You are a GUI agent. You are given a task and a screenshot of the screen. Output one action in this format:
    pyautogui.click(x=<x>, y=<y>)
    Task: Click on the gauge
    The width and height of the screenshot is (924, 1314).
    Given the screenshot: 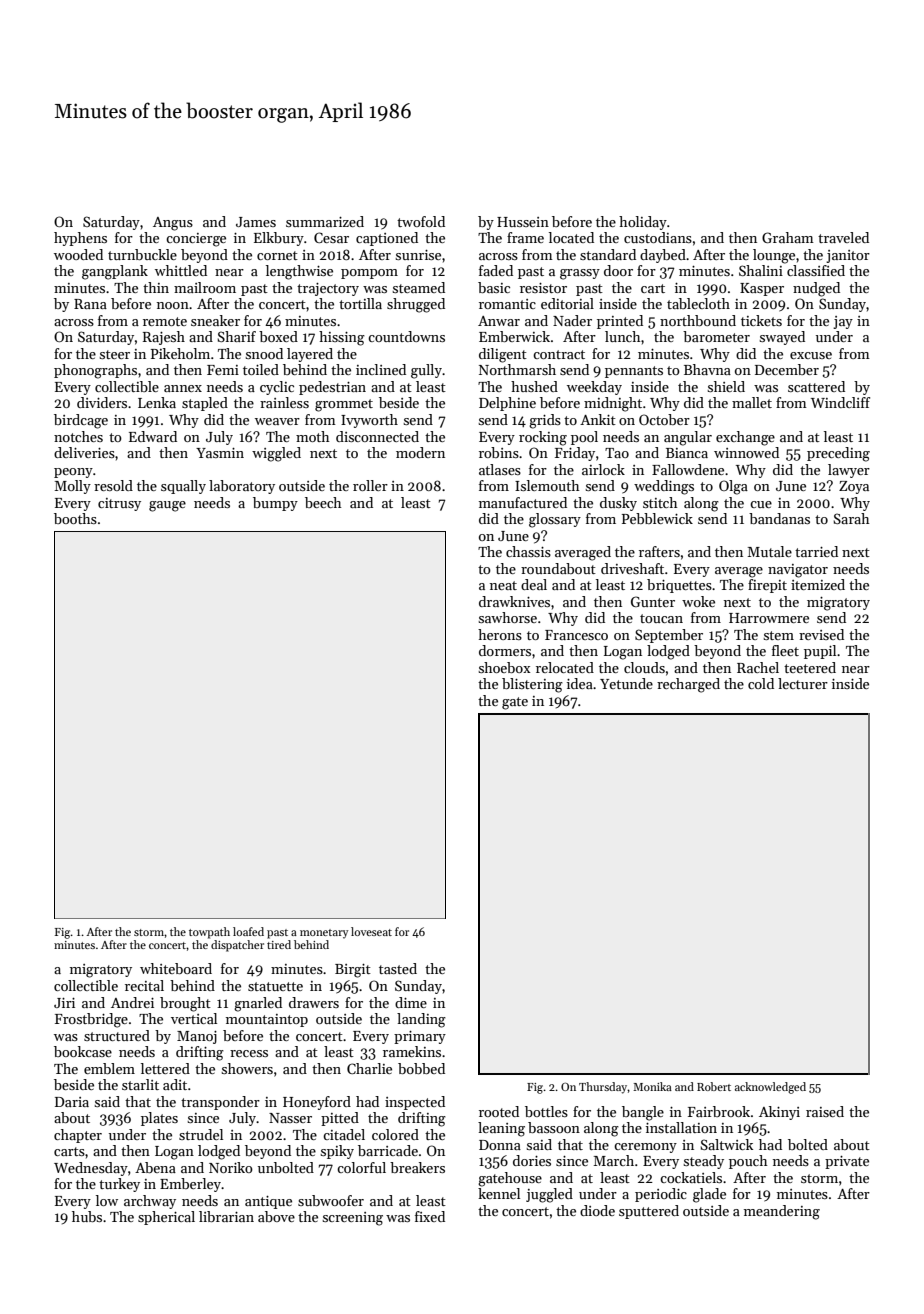 What is the action you would take?
    pyautogui.click(x=167, y=506)
